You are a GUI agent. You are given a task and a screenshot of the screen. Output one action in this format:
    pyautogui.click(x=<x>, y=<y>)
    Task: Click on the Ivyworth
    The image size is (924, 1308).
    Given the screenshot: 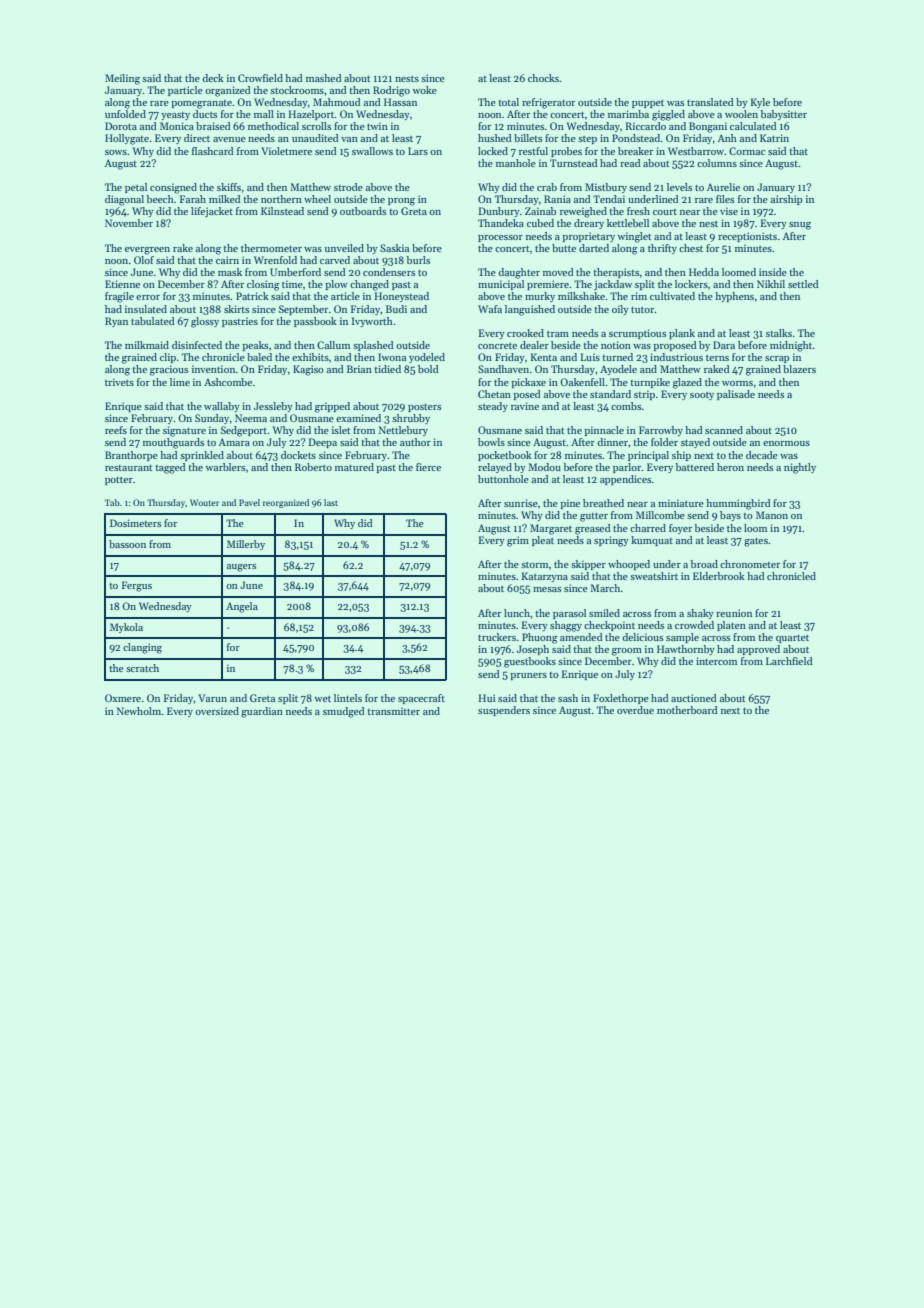 What is the action you would take?
    pyautogui.click(x=372, y=322)
